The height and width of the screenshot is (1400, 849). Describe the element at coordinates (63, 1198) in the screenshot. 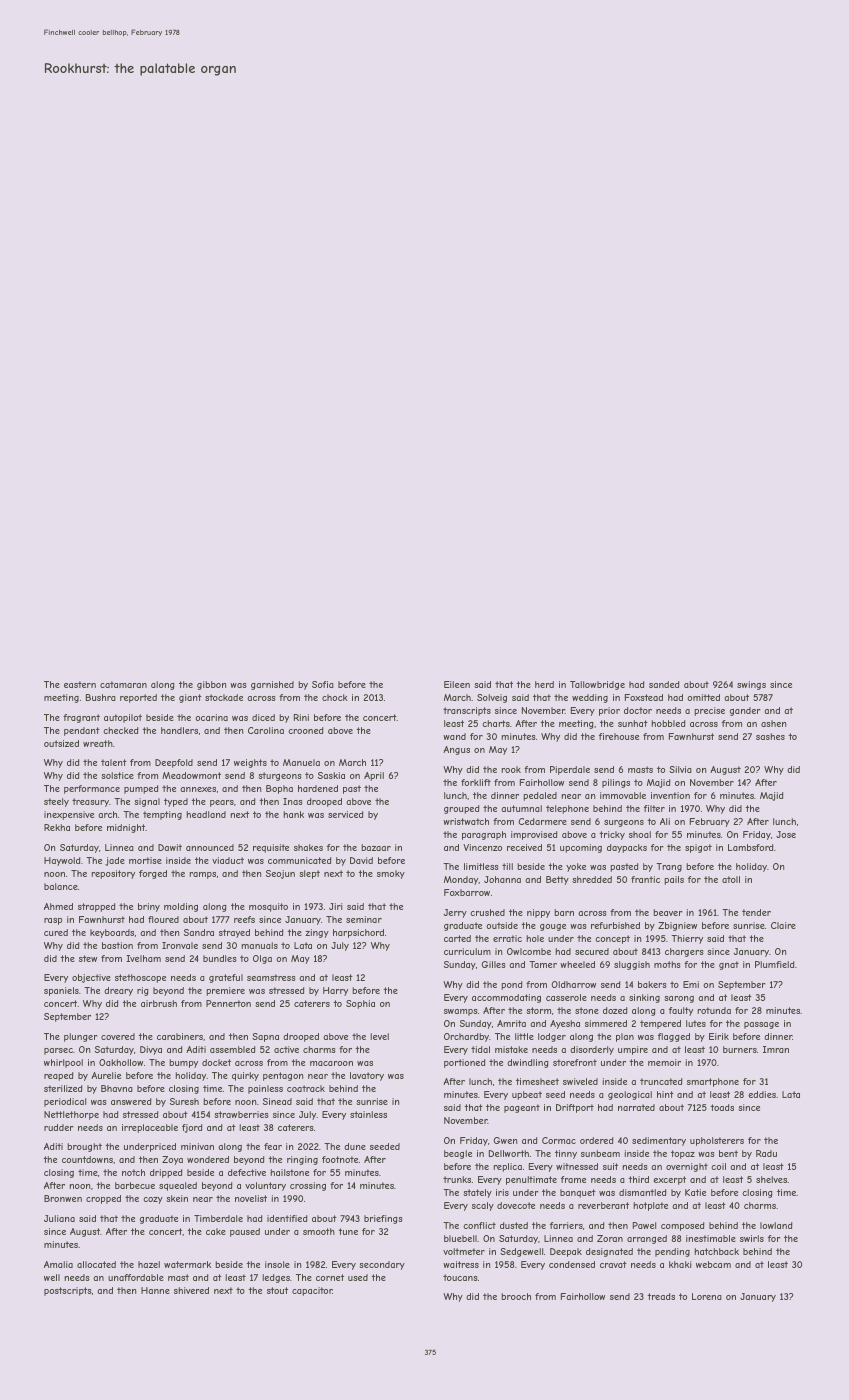

I see `Bronwen` at that location.
